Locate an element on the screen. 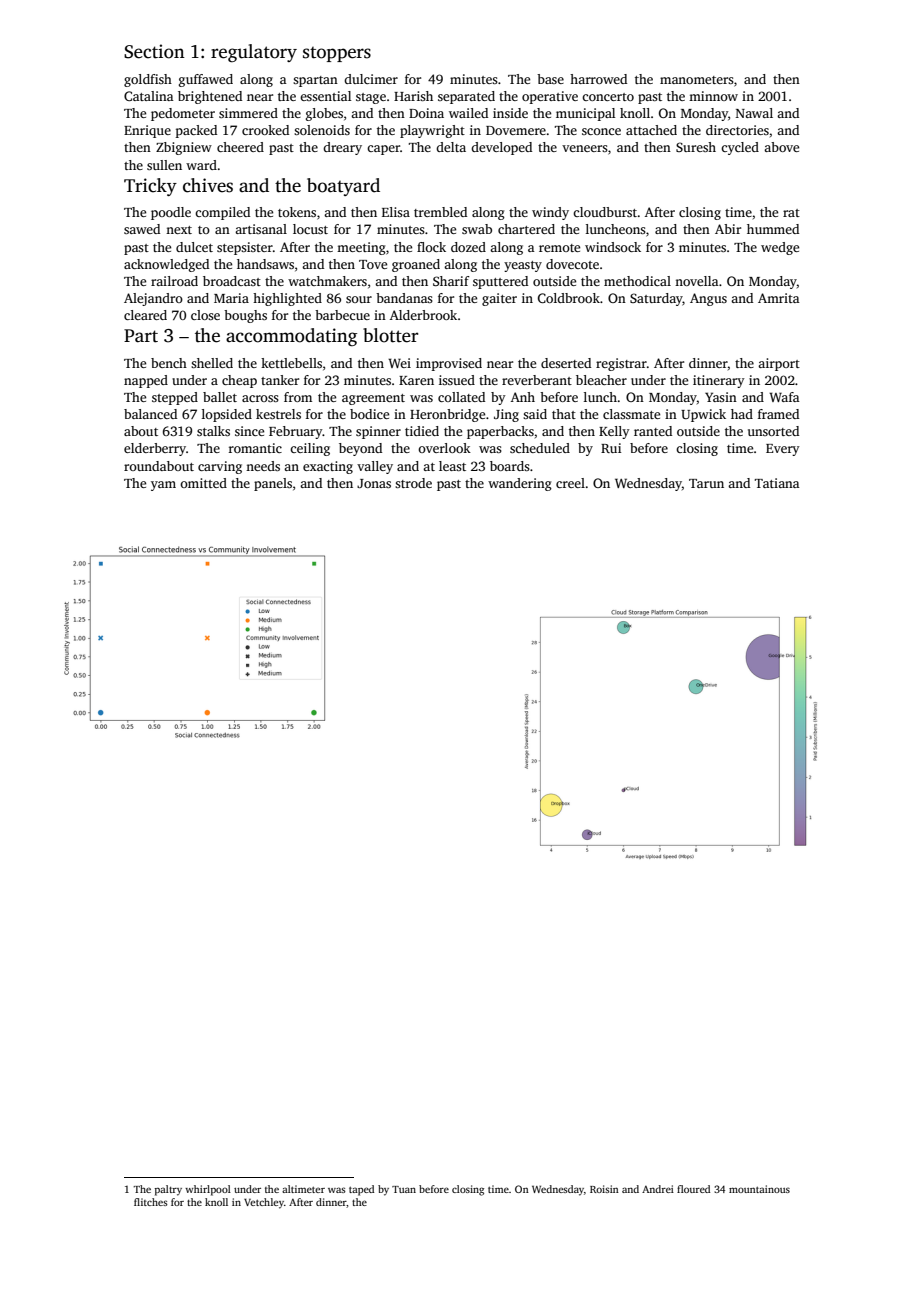  regulatory is located at coordinates (254, 53).
